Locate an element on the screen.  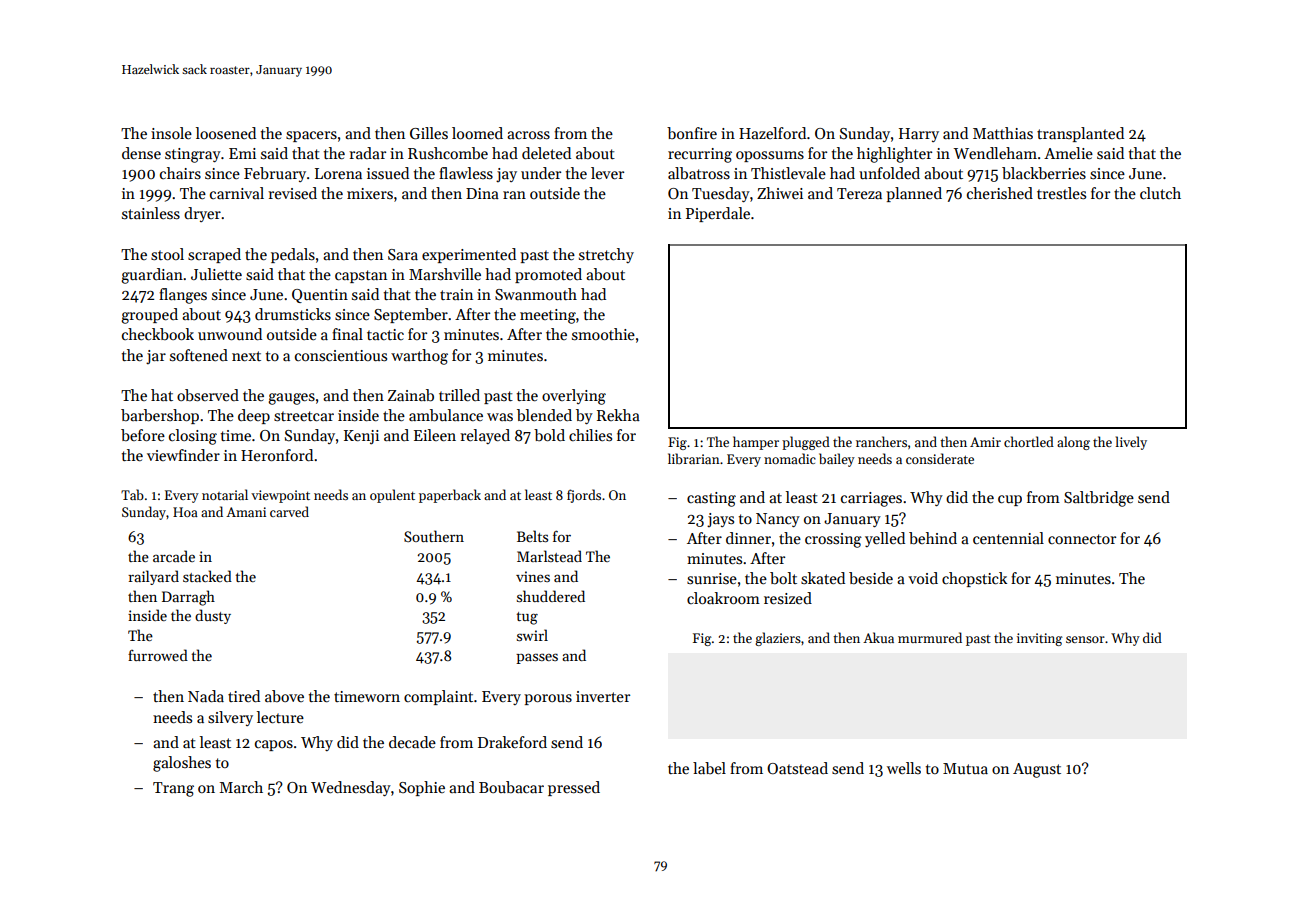
lively is located at coordinates (1131, 443).
